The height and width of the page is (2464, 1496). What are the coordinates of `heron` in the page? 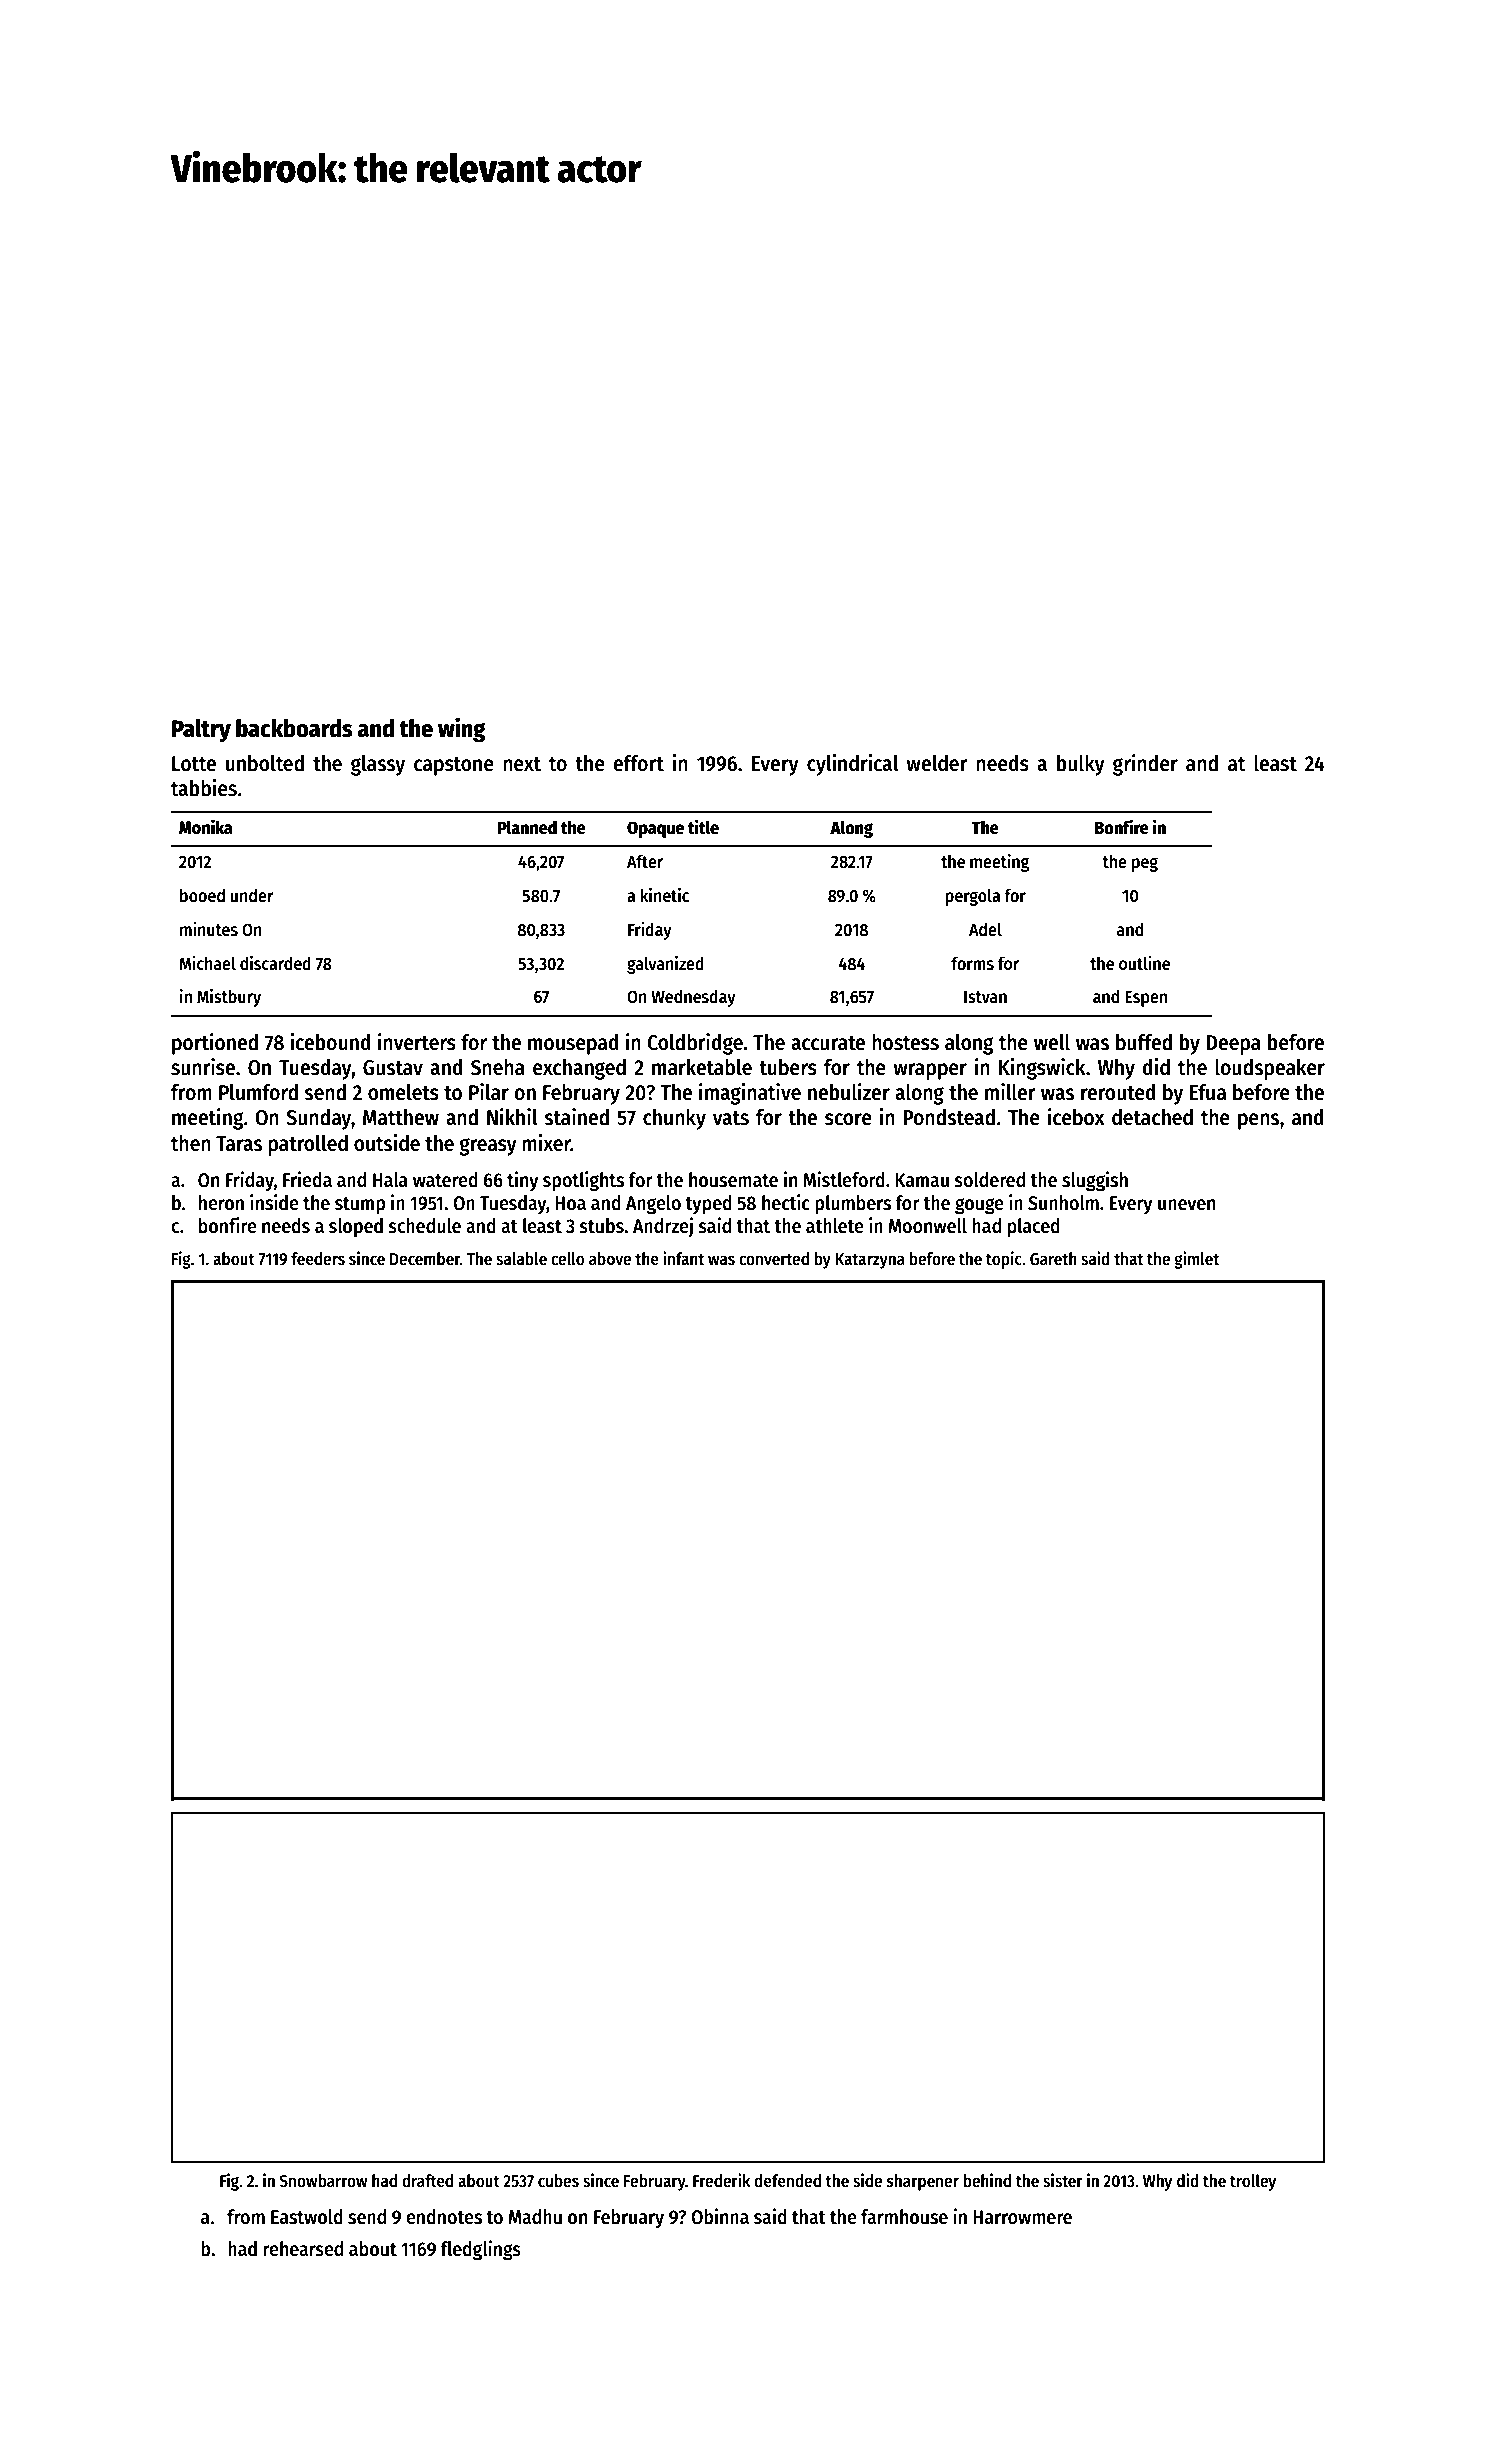 It's located at (221, 1203).
